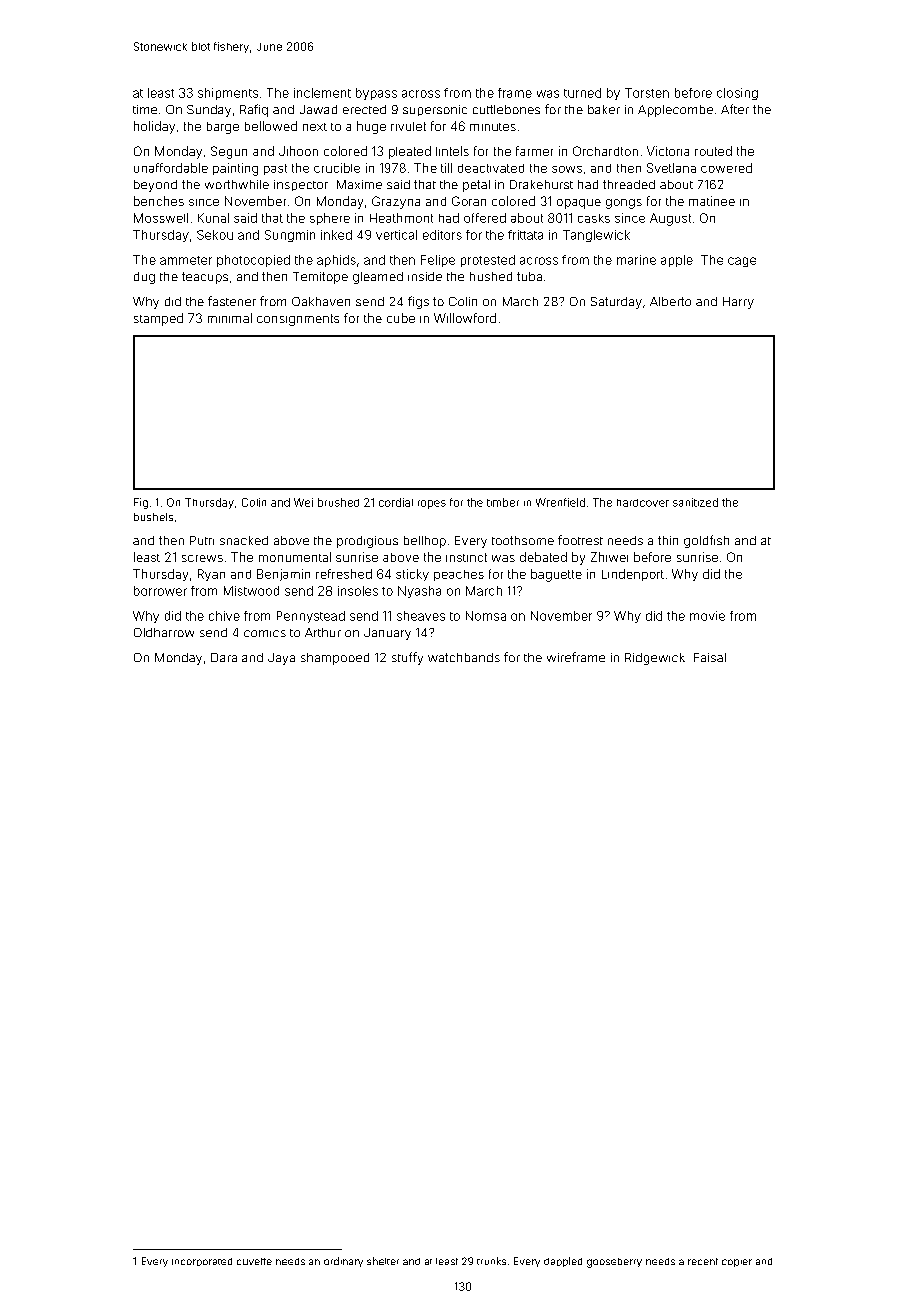 The image size is (908, 1316). I want to click on Alberto, so click(670, 301).
